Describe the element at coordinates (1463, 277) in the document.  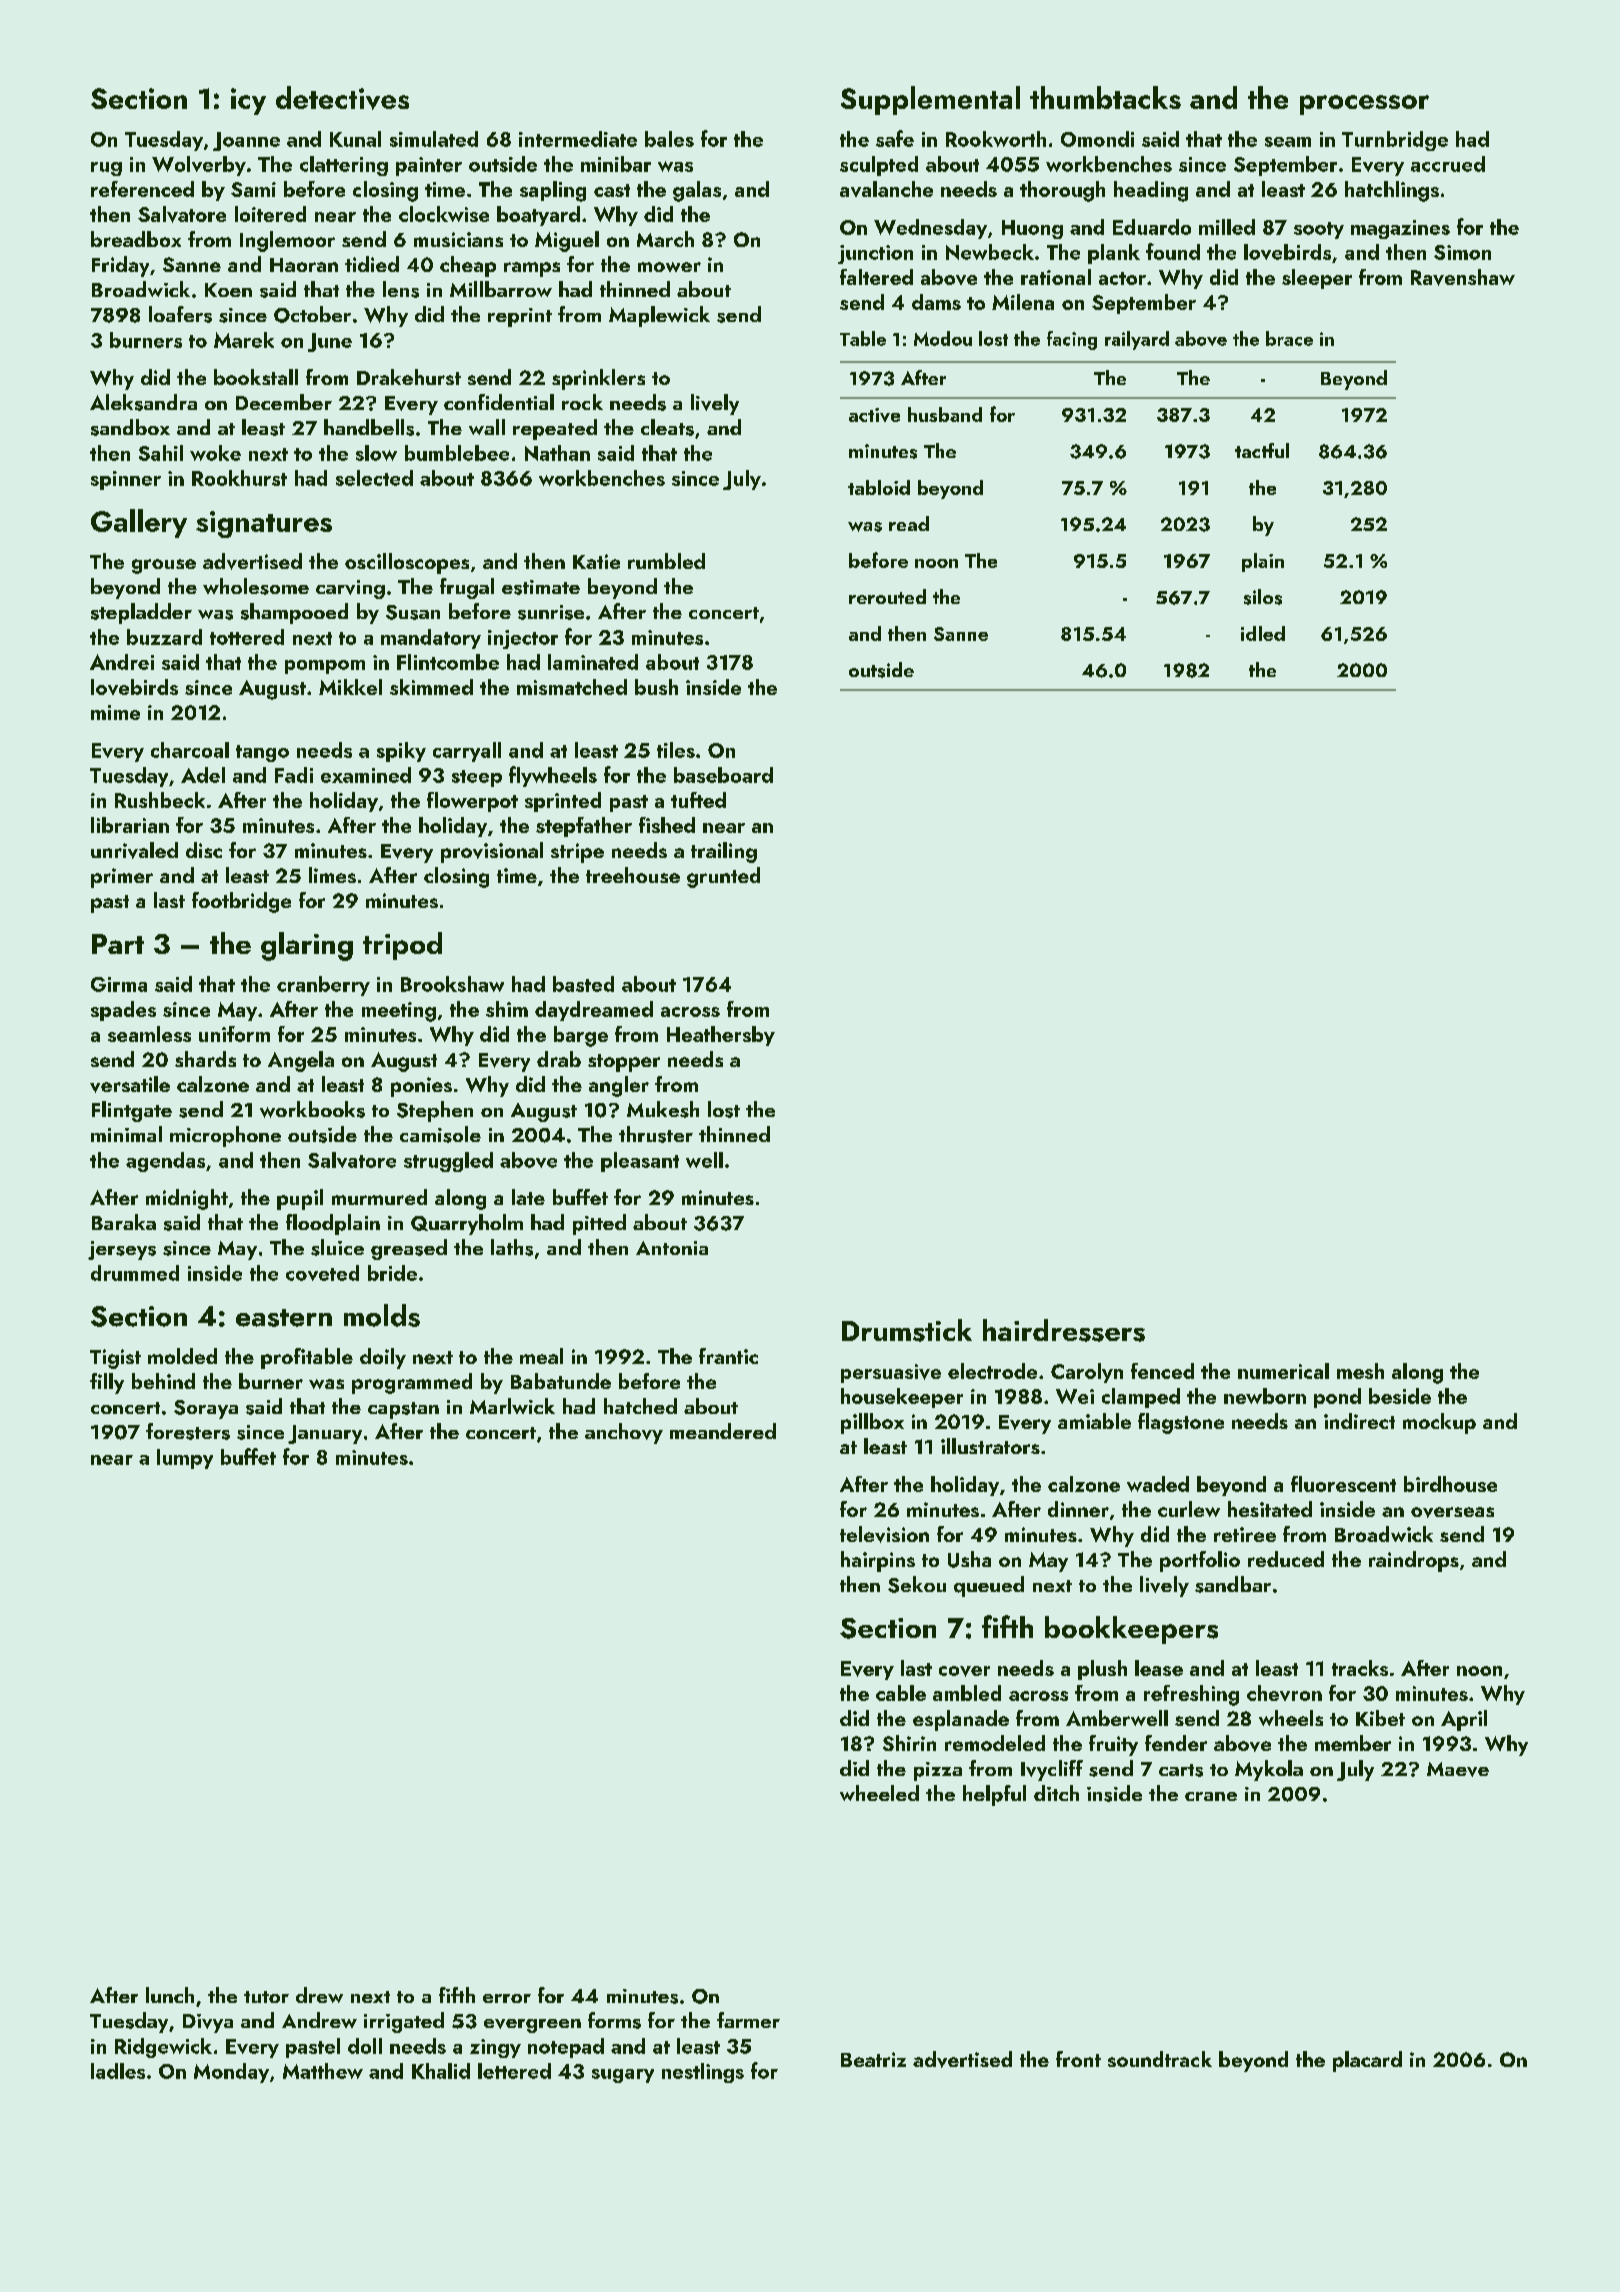
I see `Ravenshaw` at that location.
